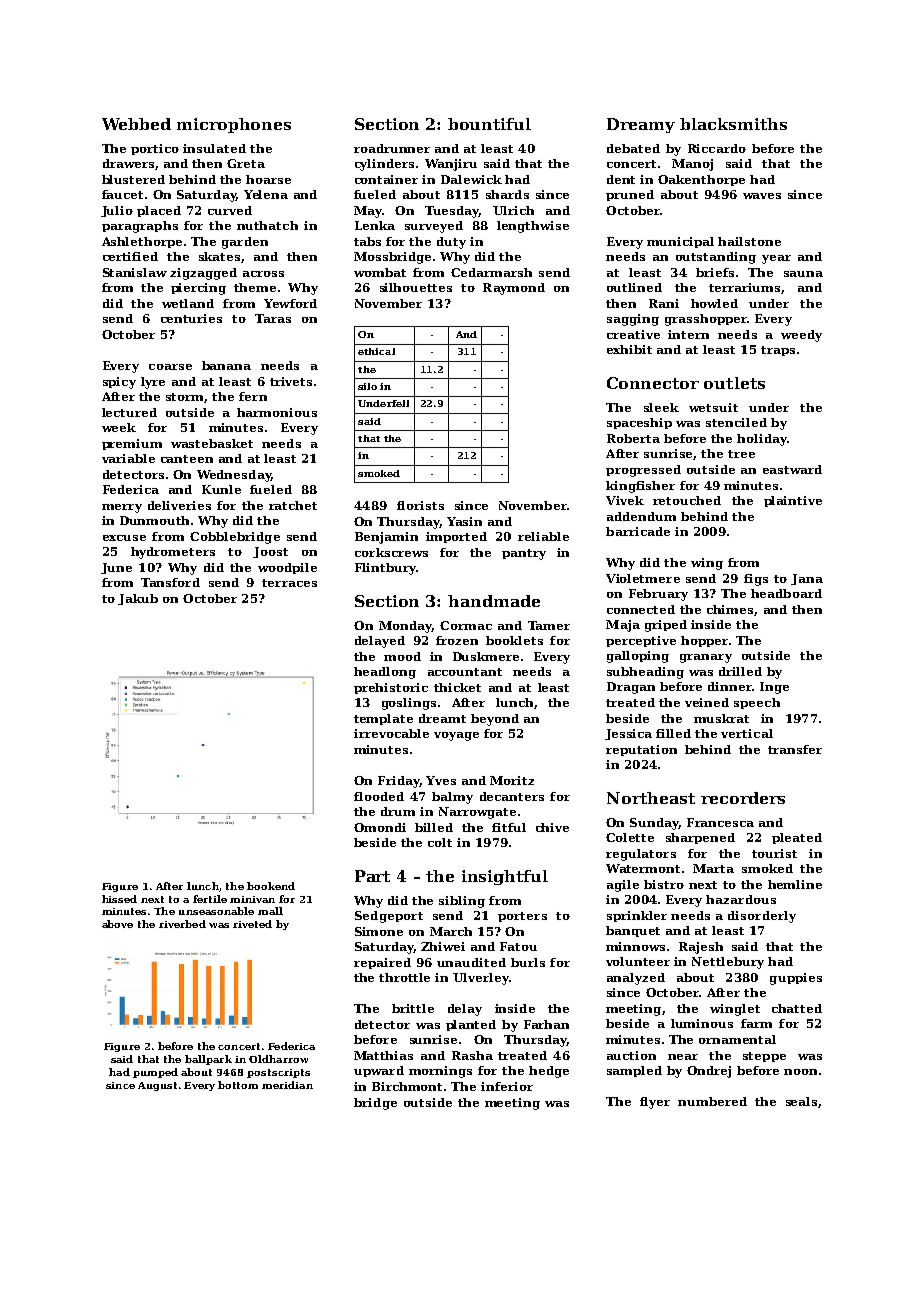  Describe the element at coordinates (489, 124) in the page. I see `bountiful` at that location.
